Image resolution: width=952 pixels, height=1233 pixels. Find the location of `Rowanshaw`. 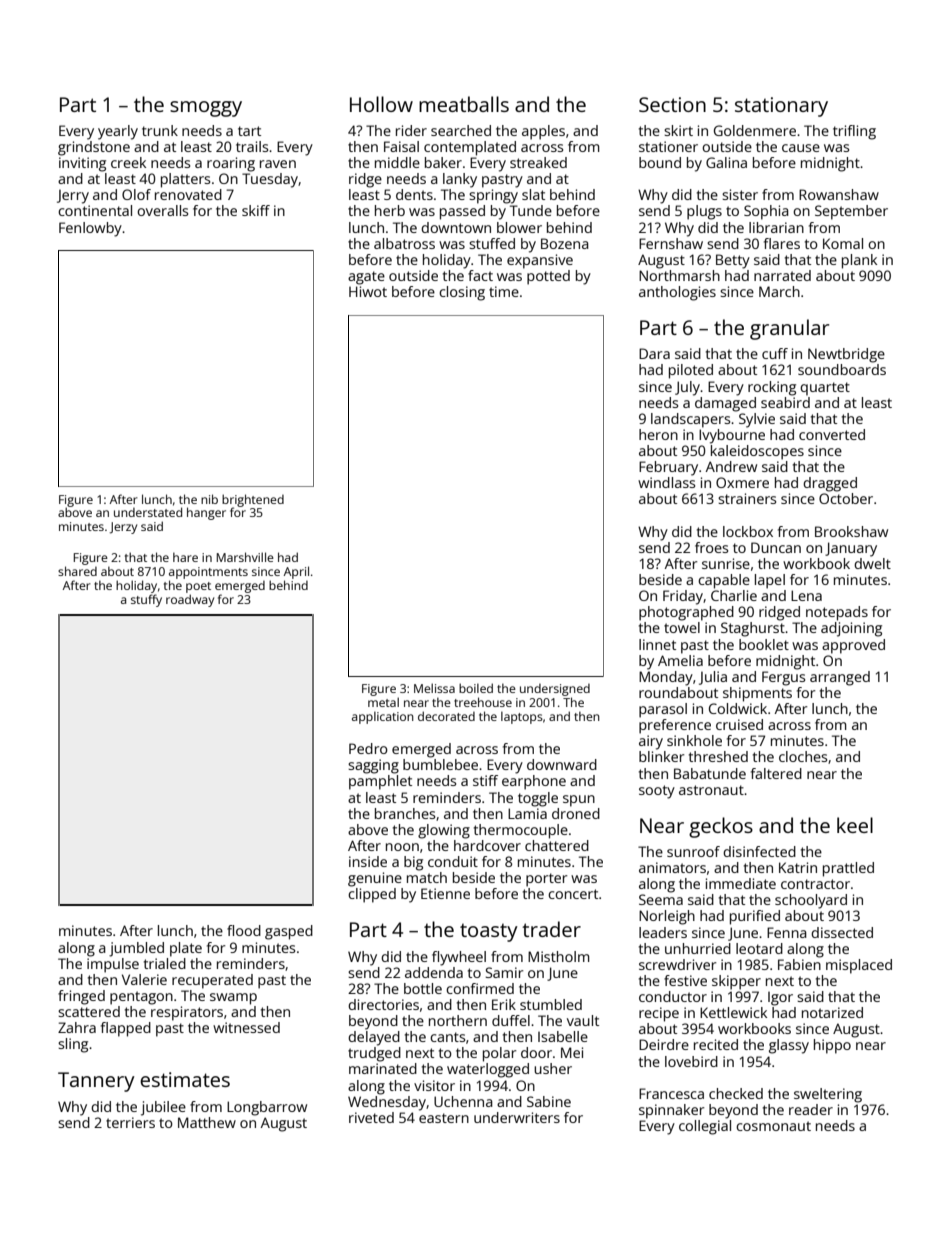

Rowanshaw is located at coordinates (839, 194).
